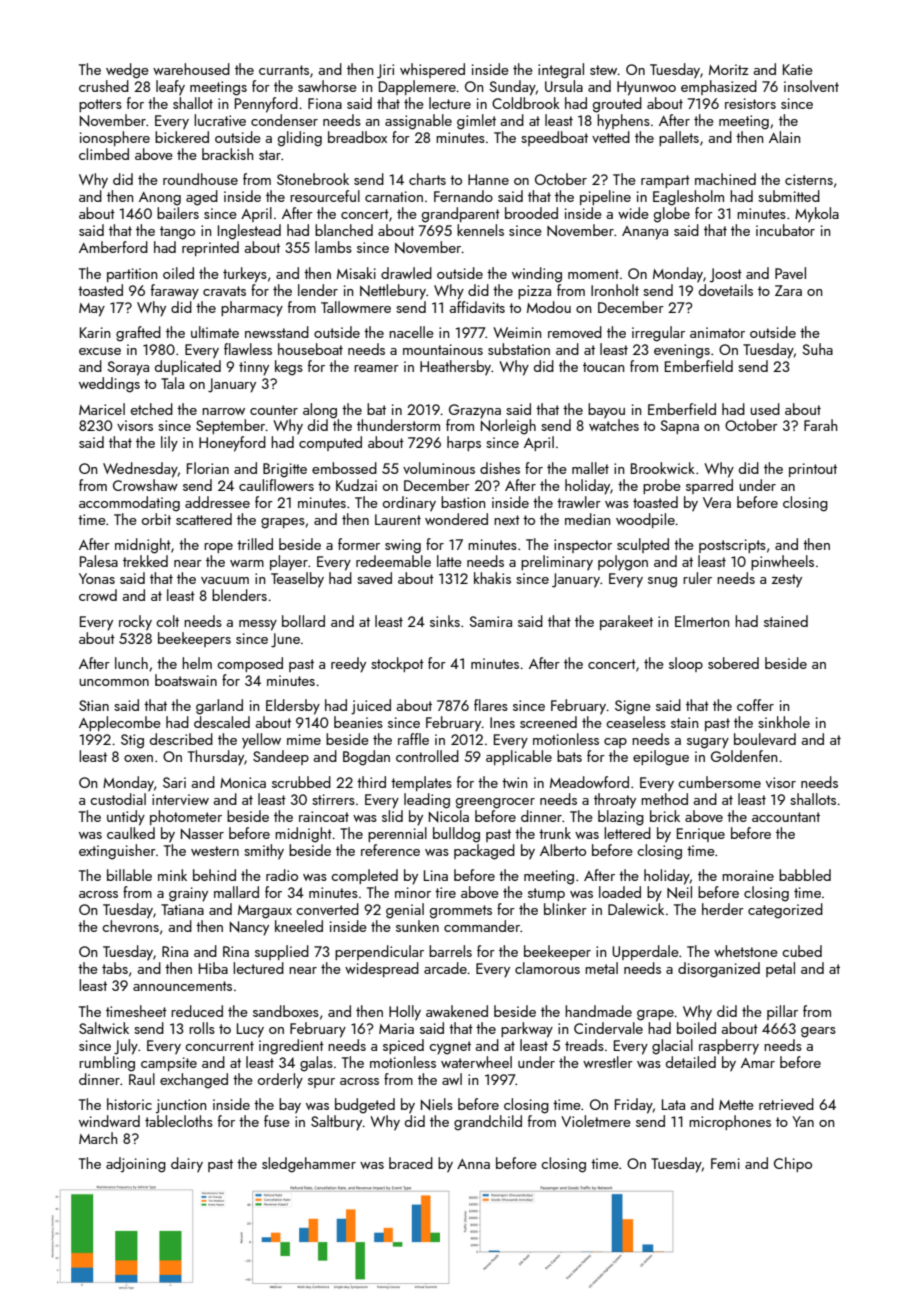  Describe the element at coordinates (728, 69) in the page. I see `Moritz` at that location.
